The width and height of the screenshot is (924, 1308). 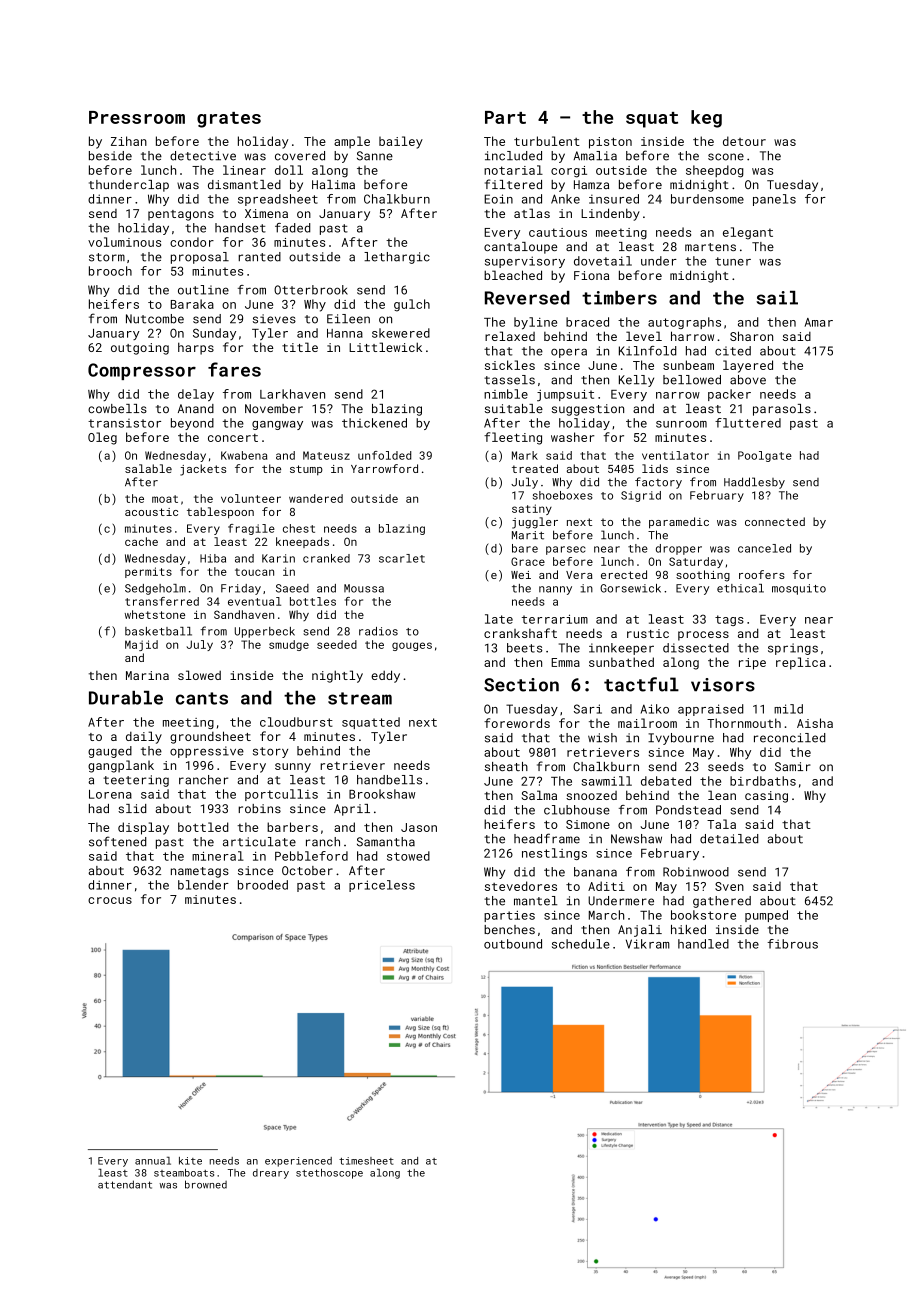 What do you see at coordinates (412, 646) in the screenshot?
I see `gouges` at bounding box center [412, 646].
